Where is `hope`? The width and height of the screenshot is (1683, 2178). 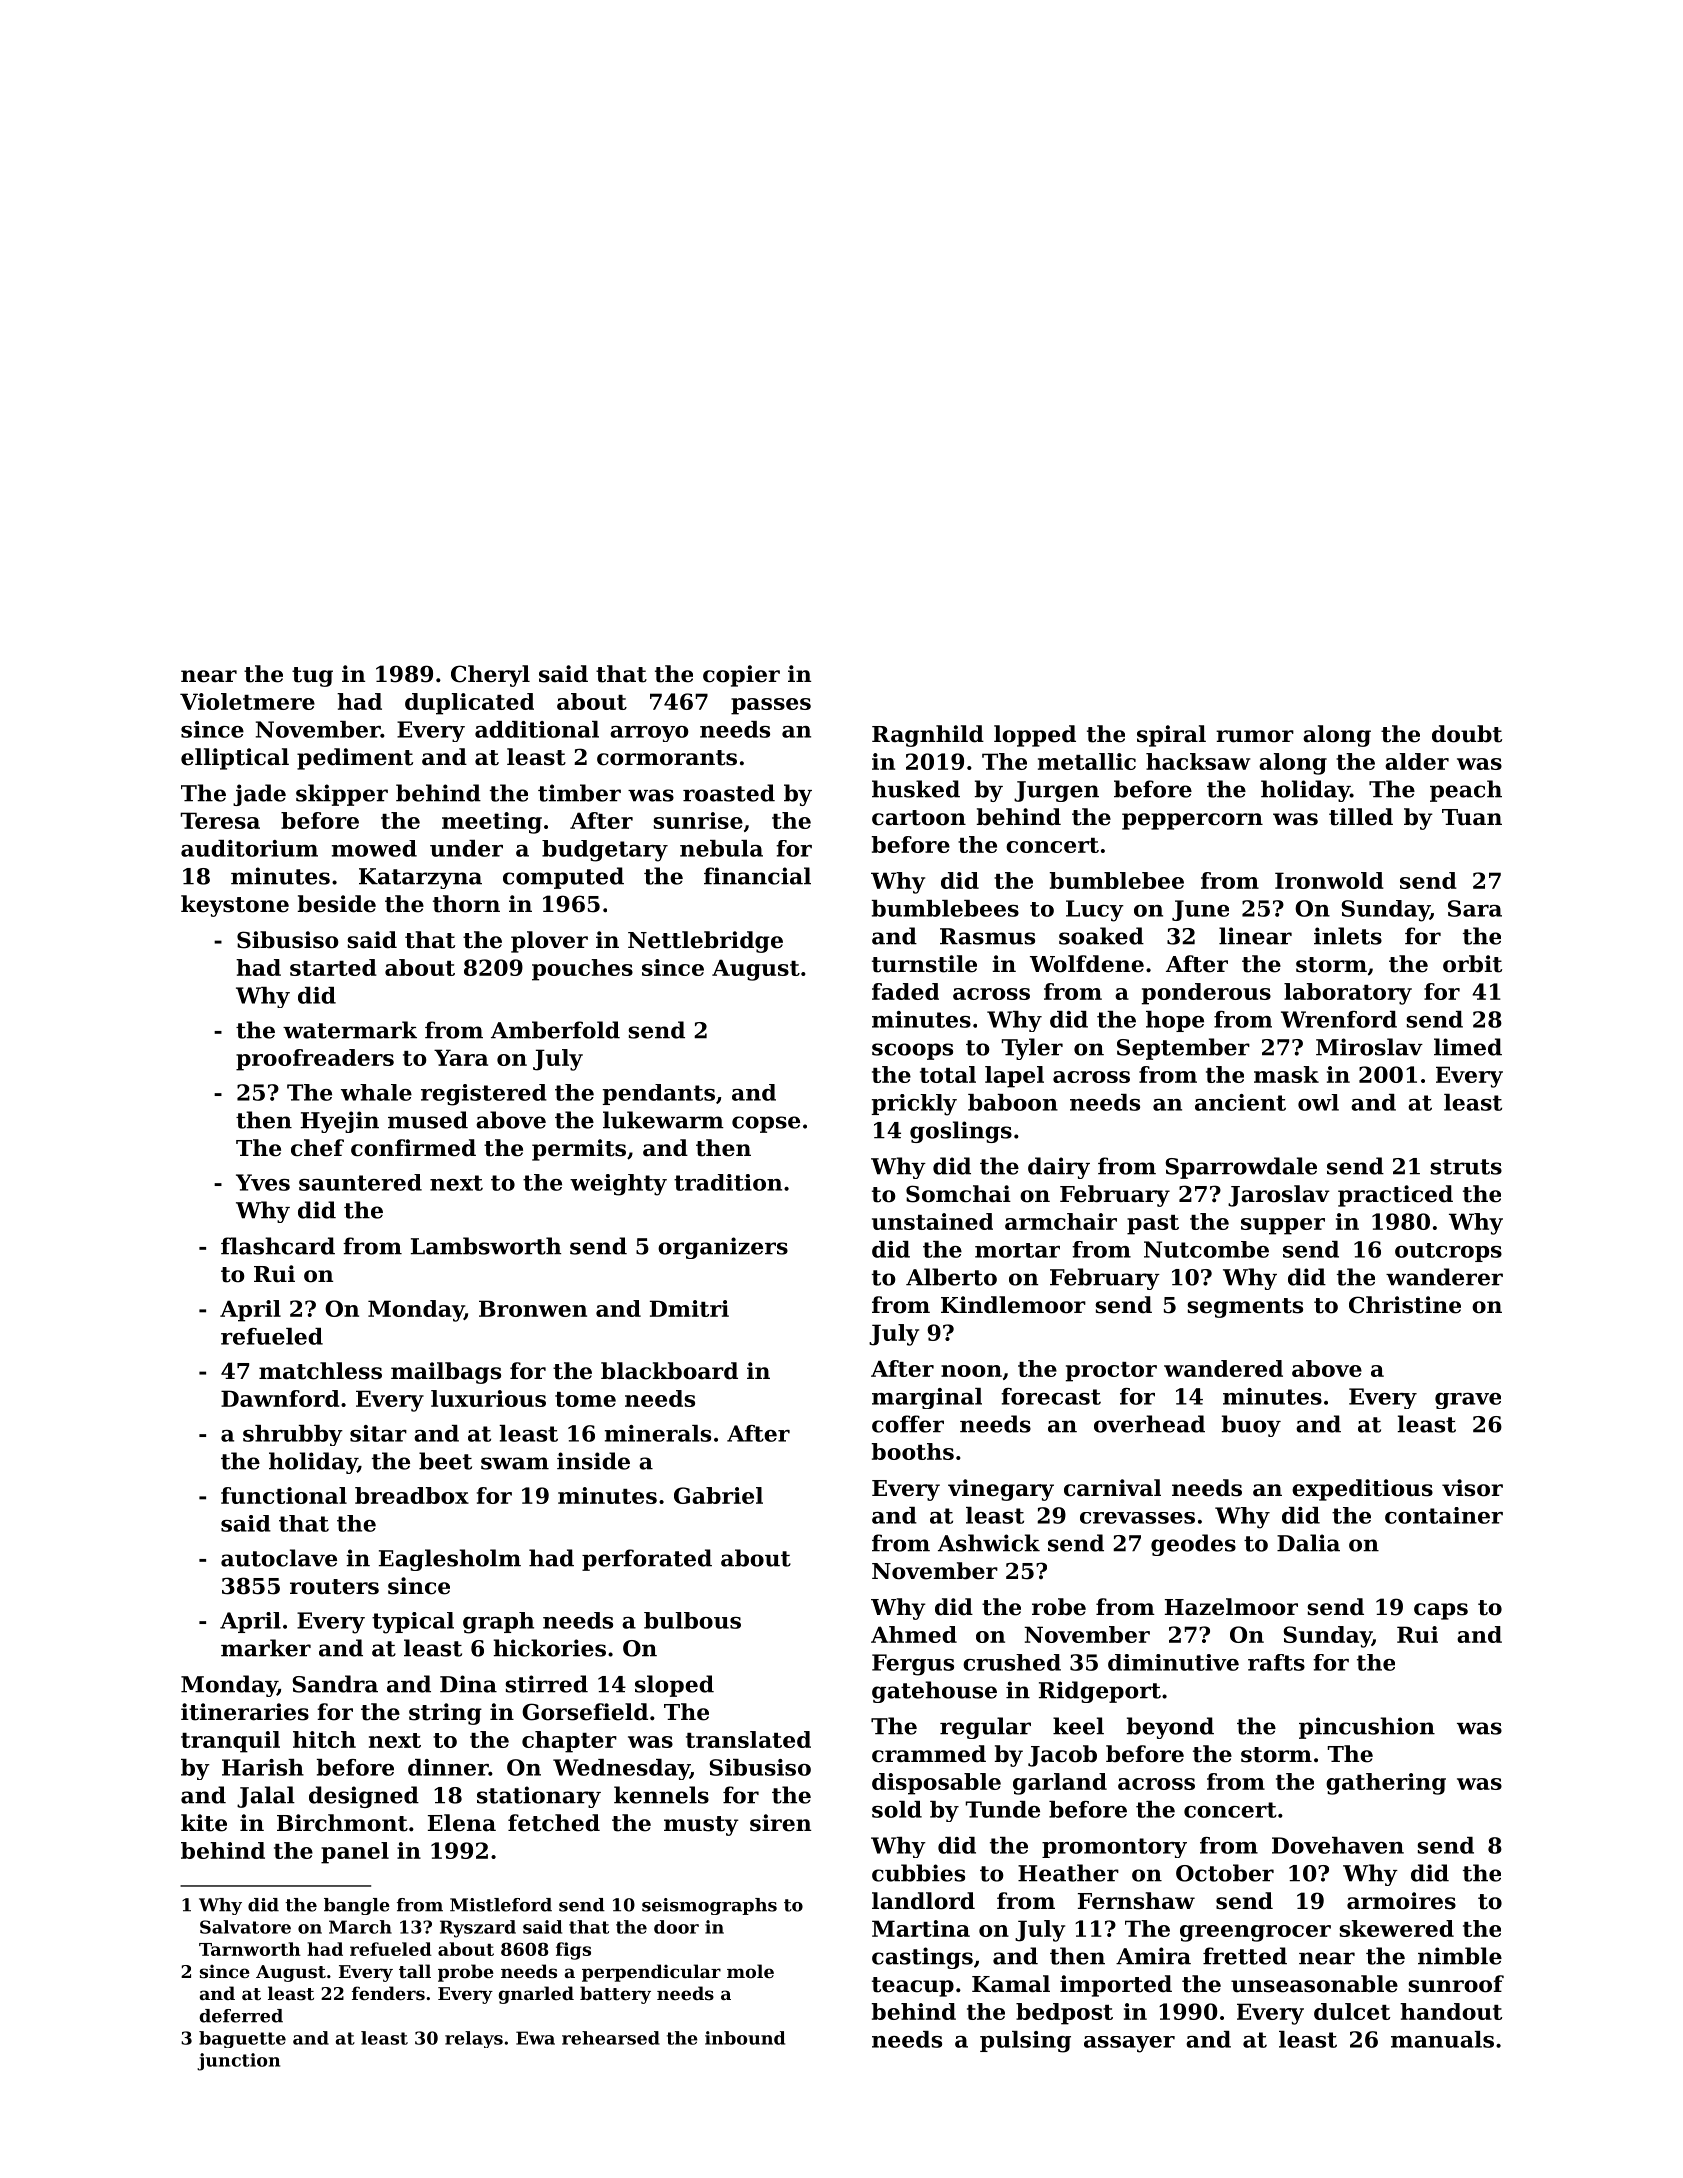 hope is located at coordinates (1175, 1021).
